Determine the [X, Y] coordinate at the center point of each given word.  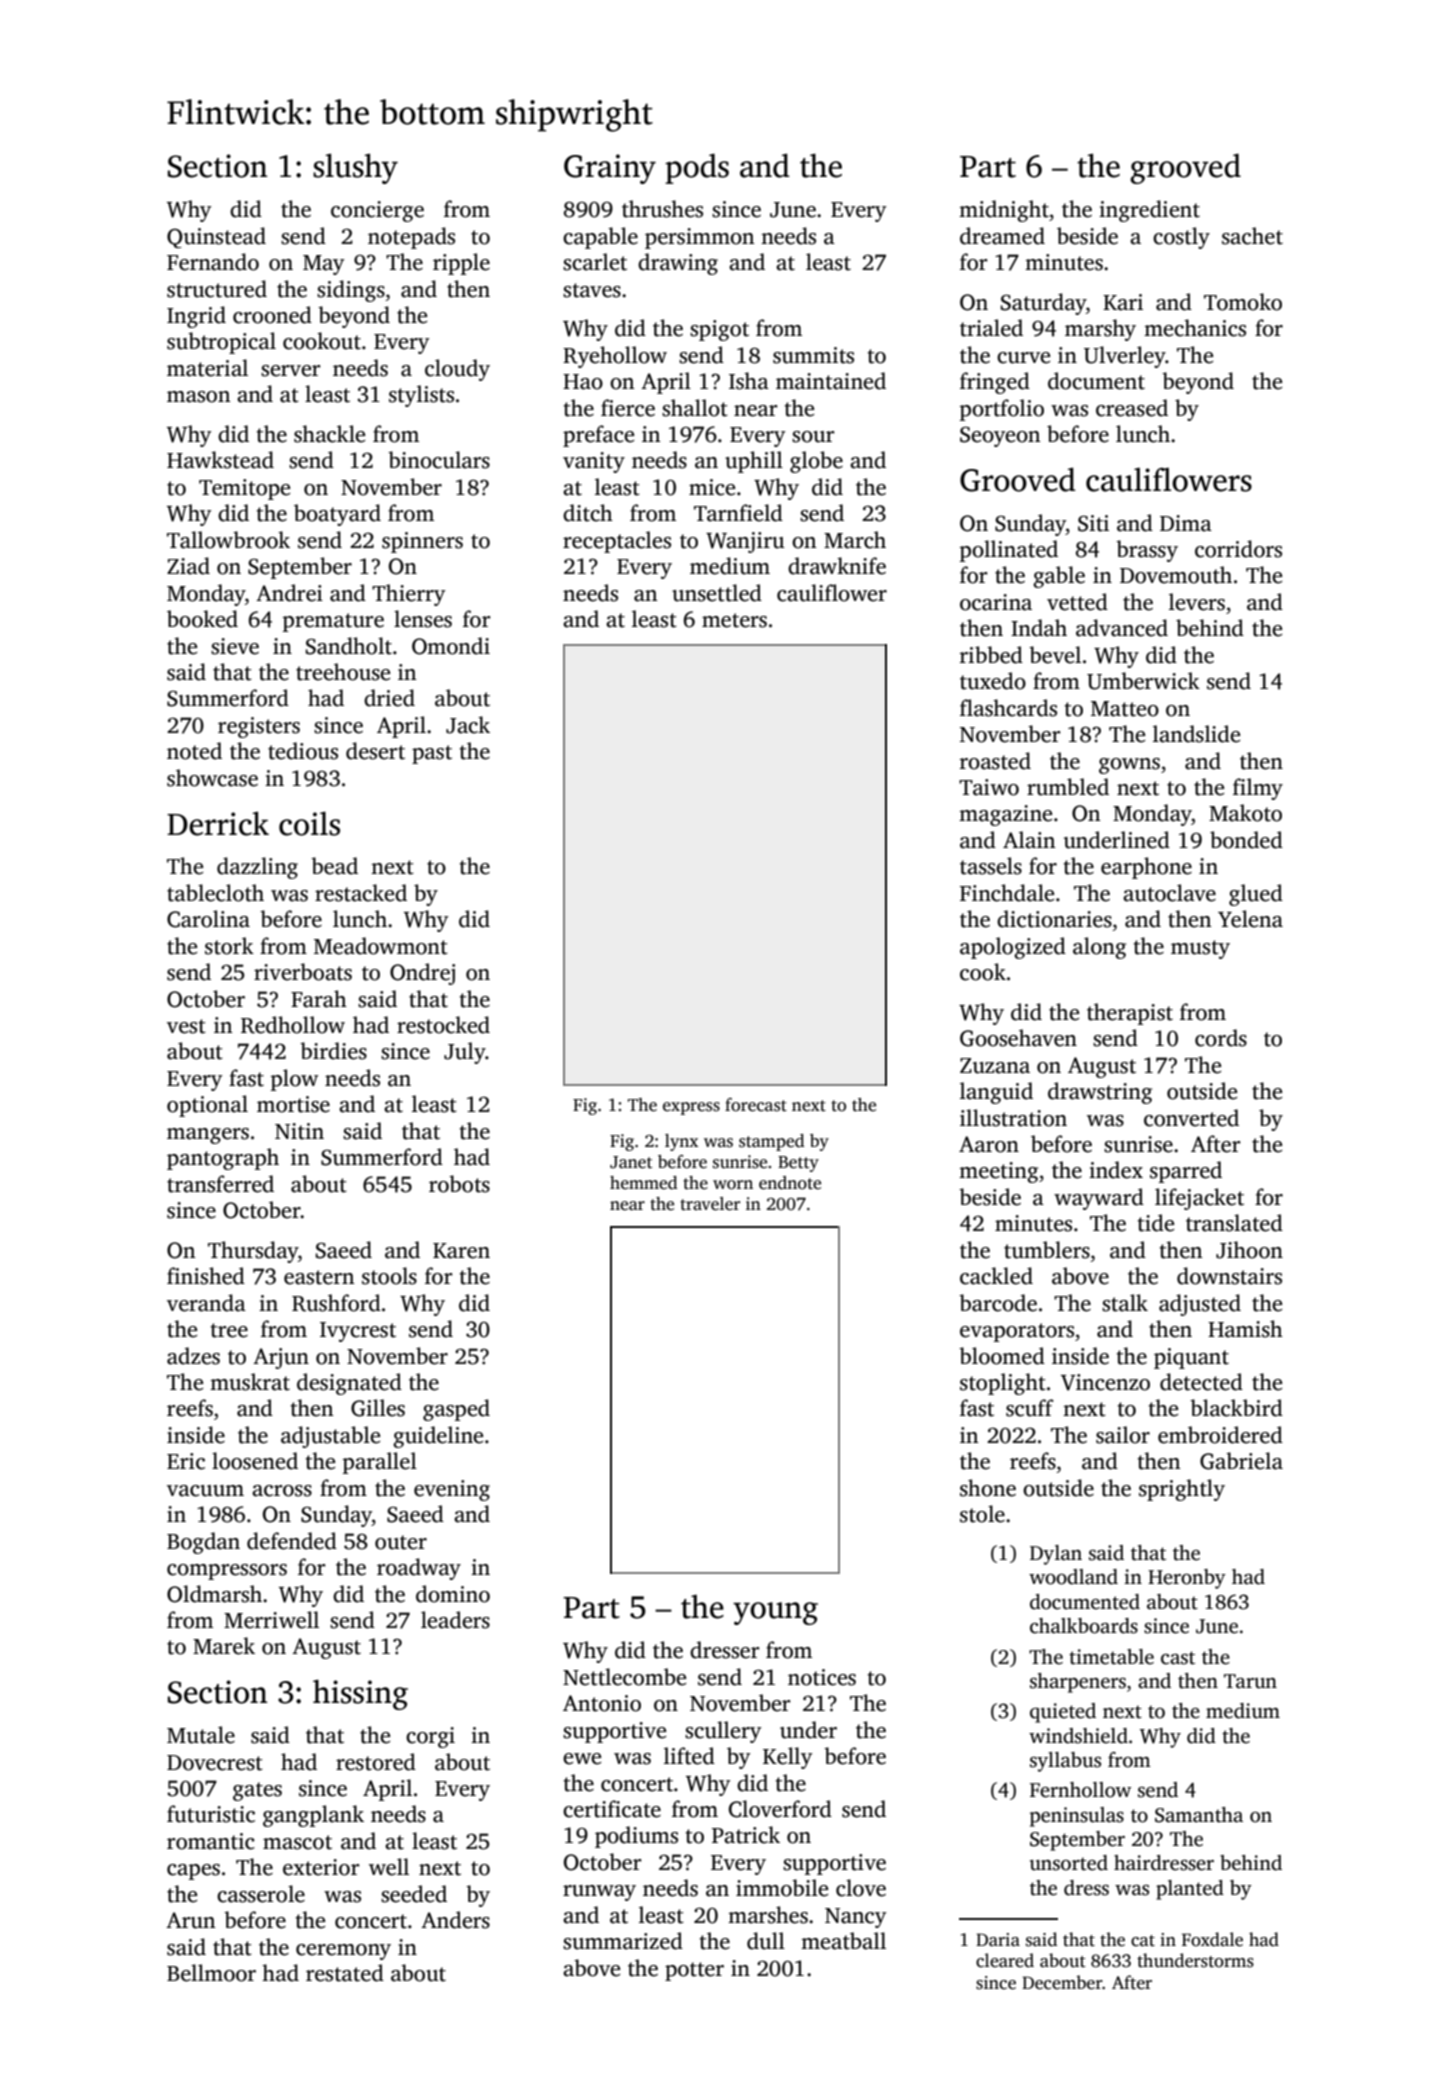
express [691, 1108]
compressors [227, 1572]
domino [453, 1594]
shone [988, 1488]
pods [697, 168]
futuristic [211, 1814]
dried [389, 698]
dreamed [1002, 236]
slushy [355, 168]
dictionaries [1054, 919]
